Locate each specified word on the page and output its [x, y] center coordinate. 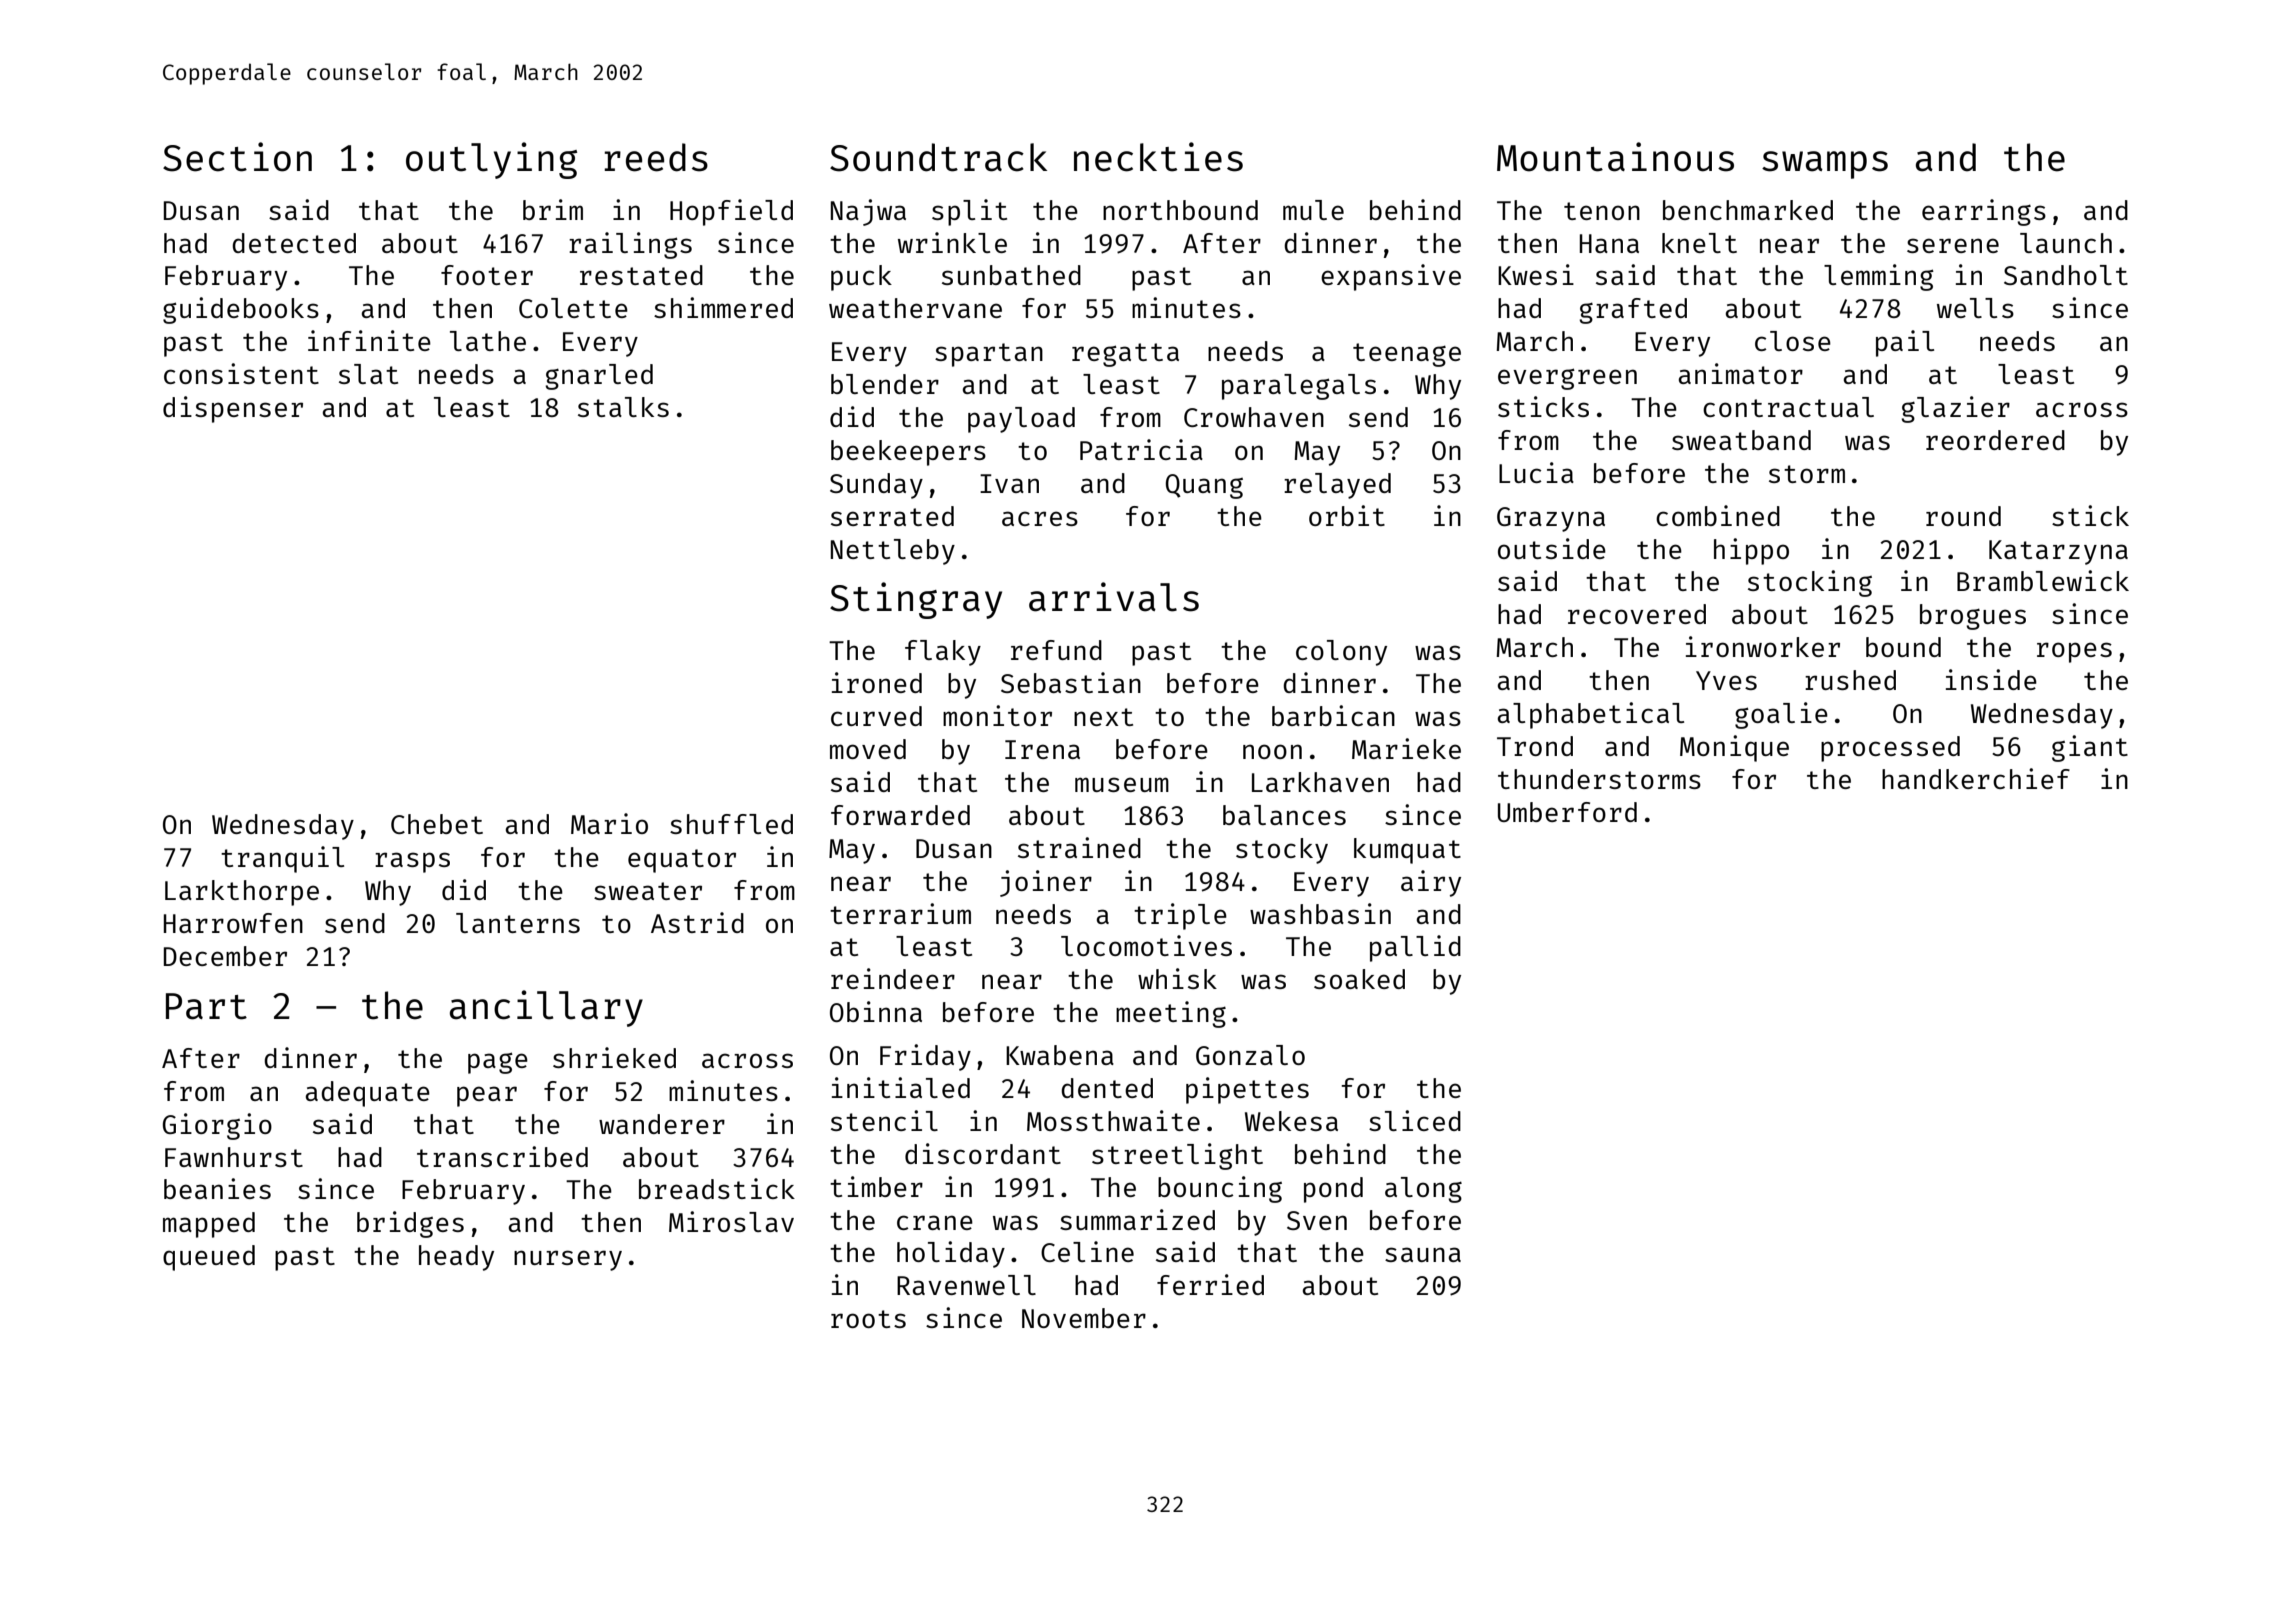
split [969, 212]
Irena [1042, 749]
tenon [1602, 211]
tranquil [282, 859]
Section [237, 157]
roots [868, 1319]
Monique [1734, 748]
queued [209, 1258]
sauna [1423, 1254]
